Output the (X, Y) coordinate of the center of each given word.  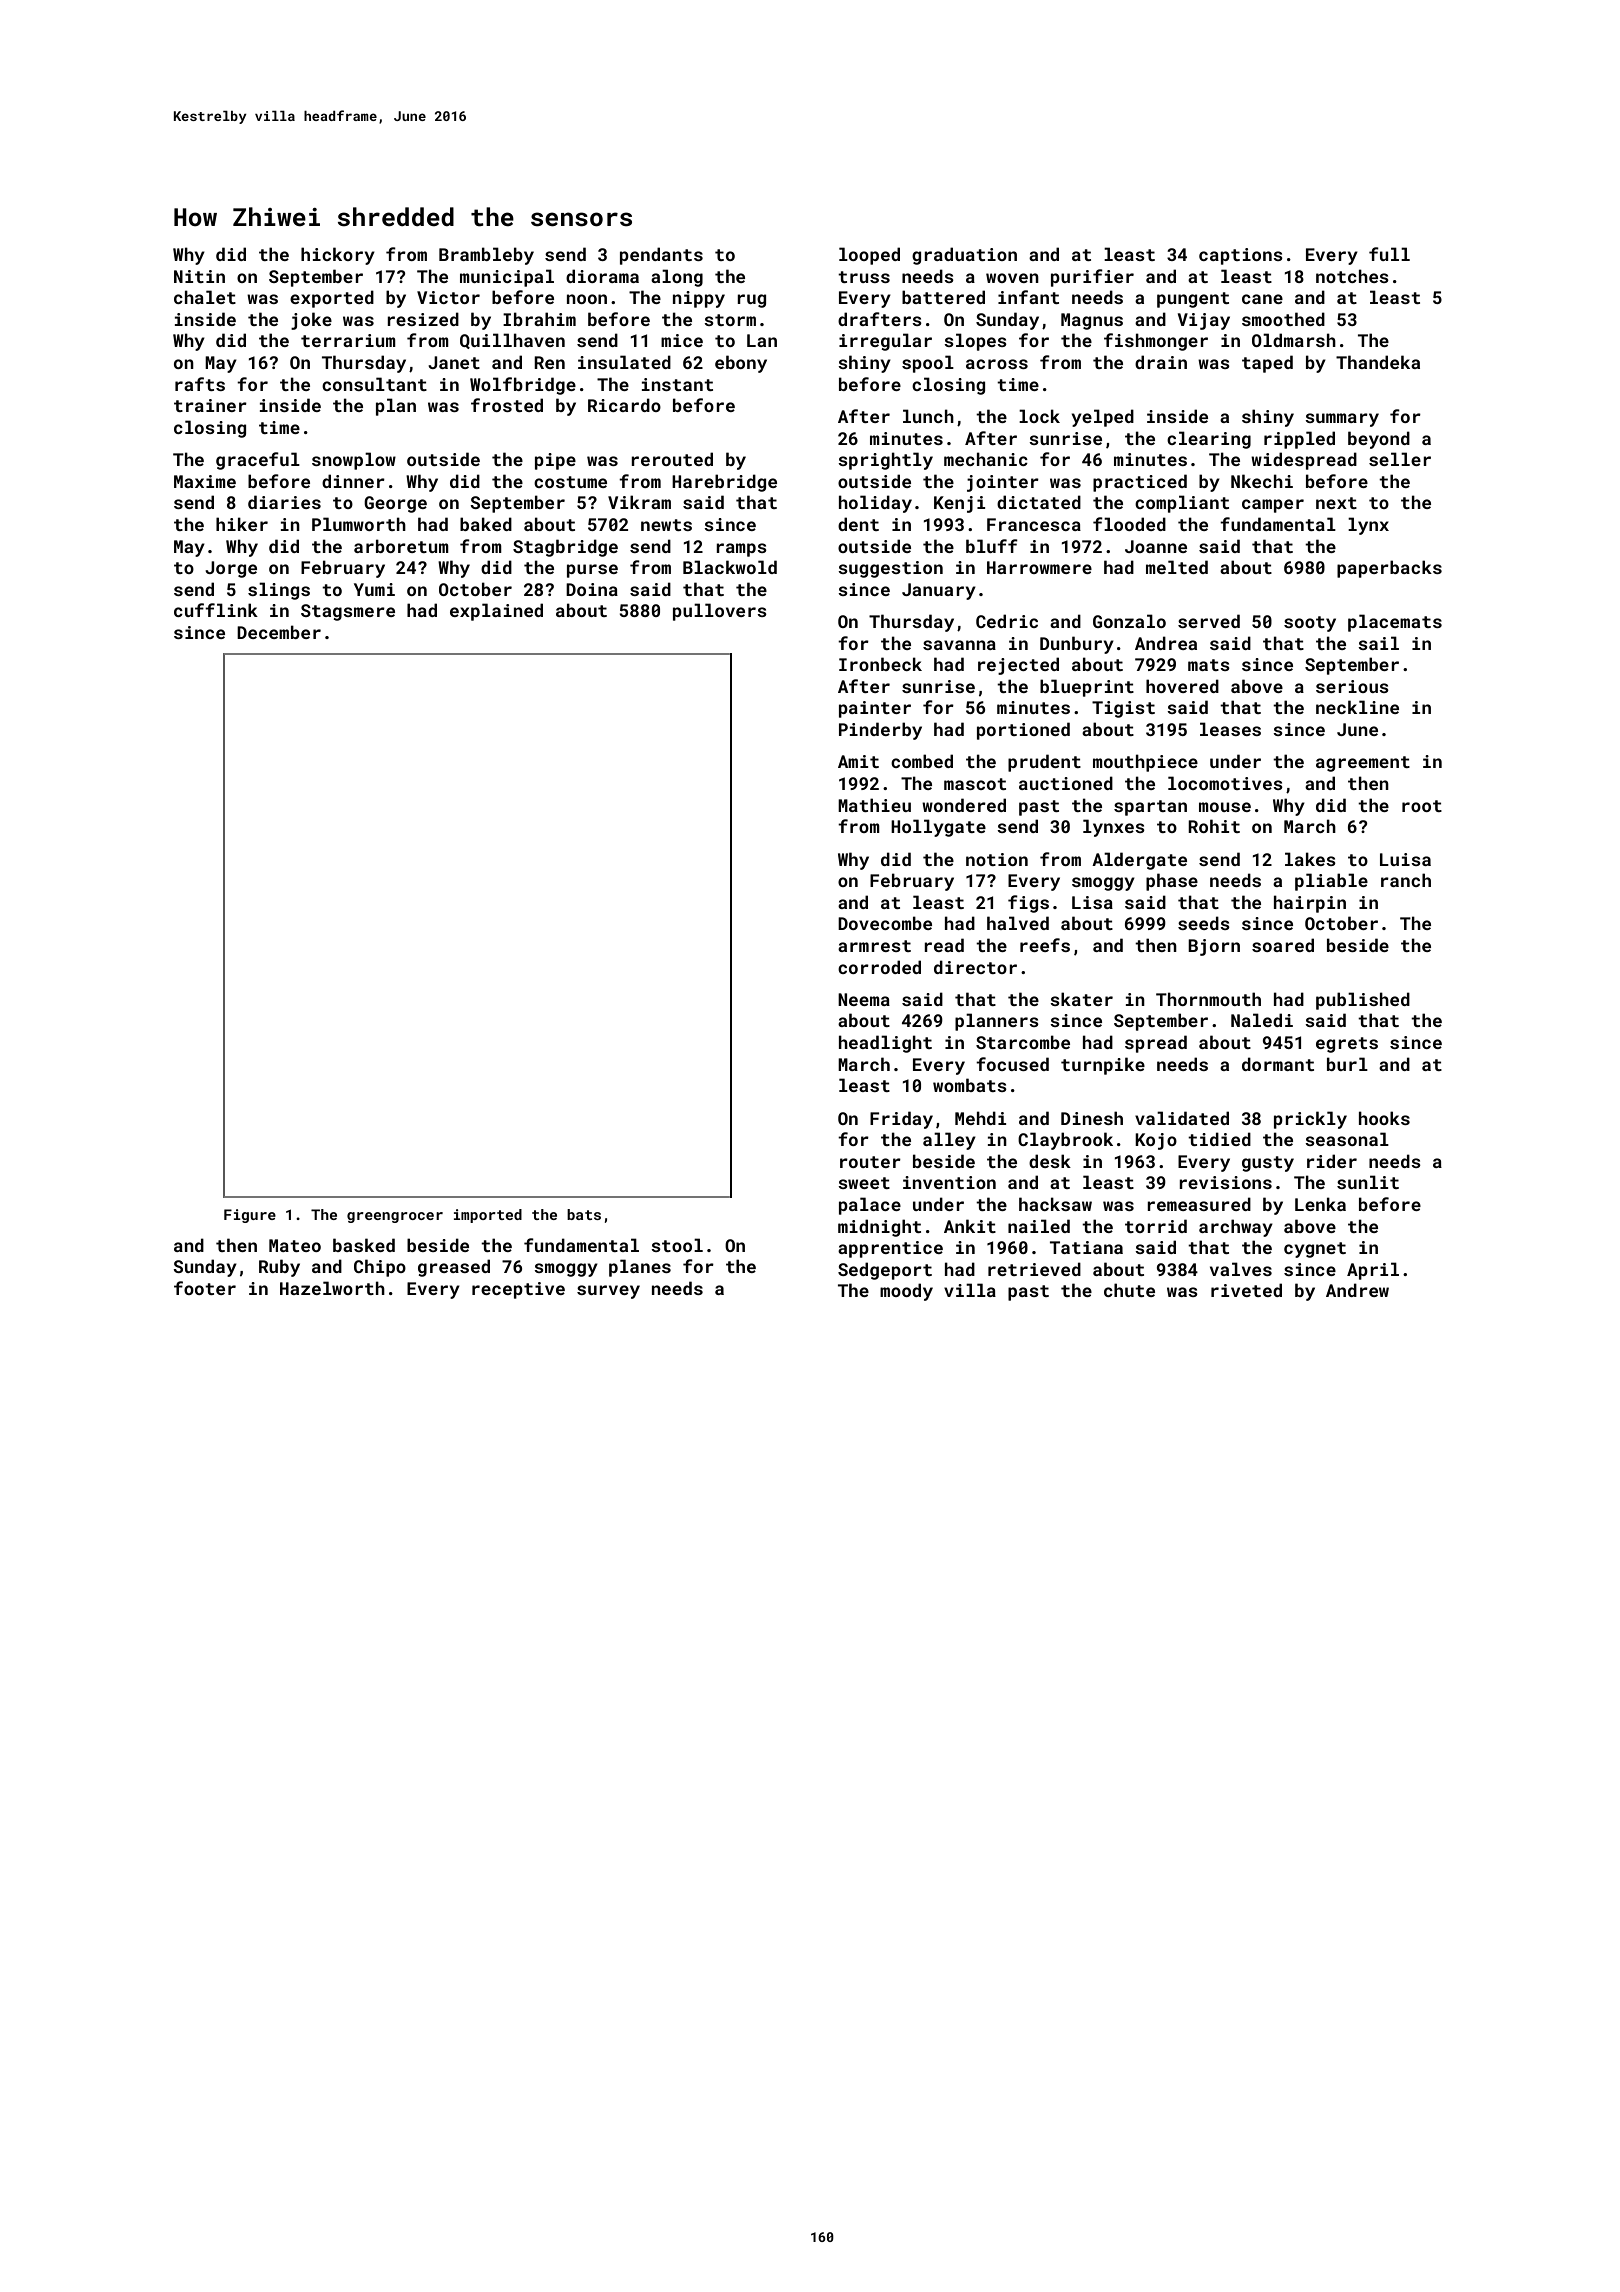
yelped (1102, 418)
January (939, 591)
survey (608, 1292)
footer (205, 1288)
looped (869, 256)
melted (1177, 567)
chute (1129, 1290)
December (279, 632)
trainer (210, 405)
